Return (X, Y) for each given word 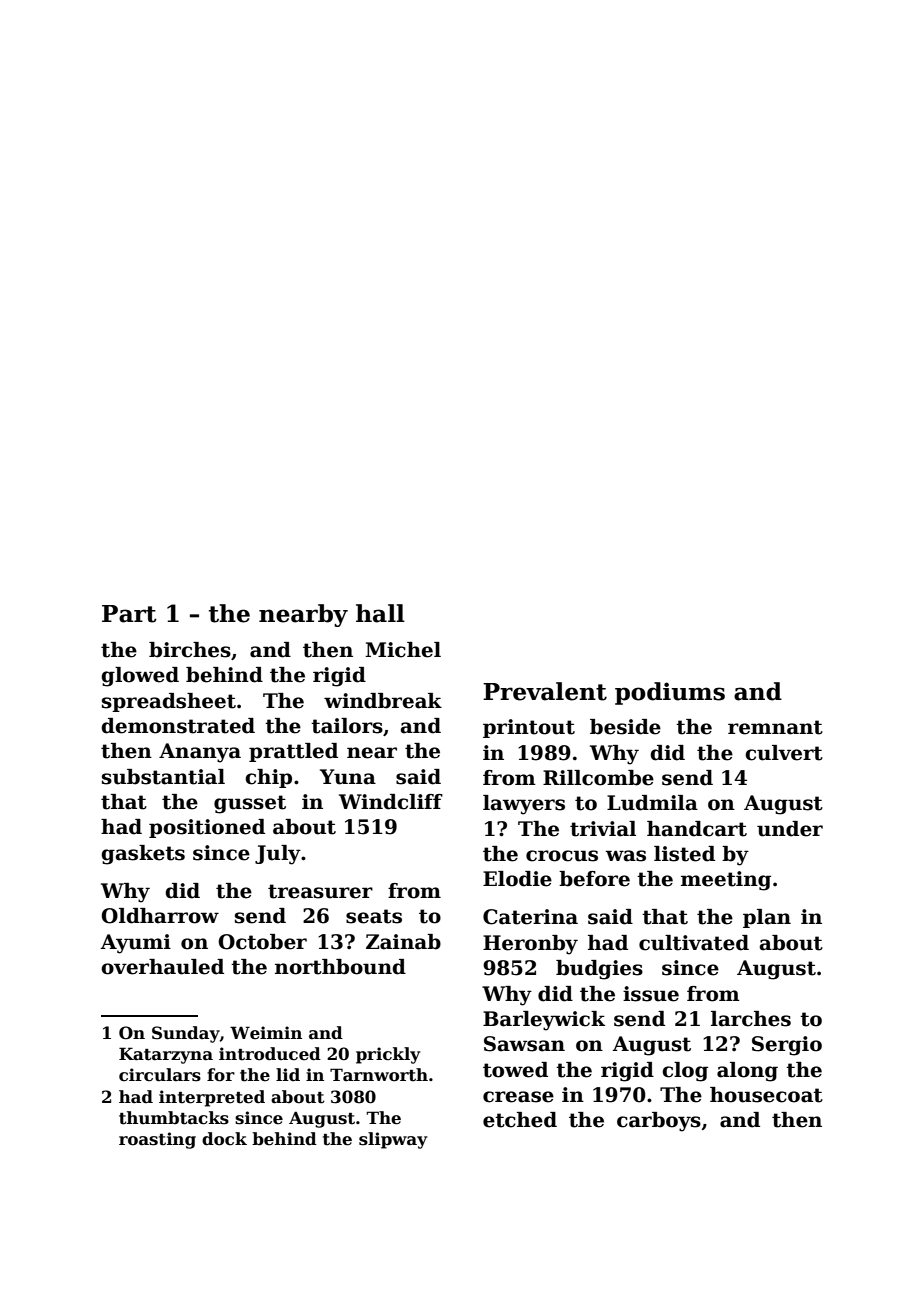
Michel (403, 650)
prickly (388, 1055)
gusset (250, 804)
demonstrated (178, 726)
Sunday (186, 1034)
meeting (726, 881)
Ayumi (135, 944)
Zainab (403, 942)
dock (224, 1139)
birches (190, 650)
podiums (670, 693)
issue (651, 994)
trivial (603, 829)
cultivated (694, 943)
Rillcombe (598, 778)
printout (529, 728)
